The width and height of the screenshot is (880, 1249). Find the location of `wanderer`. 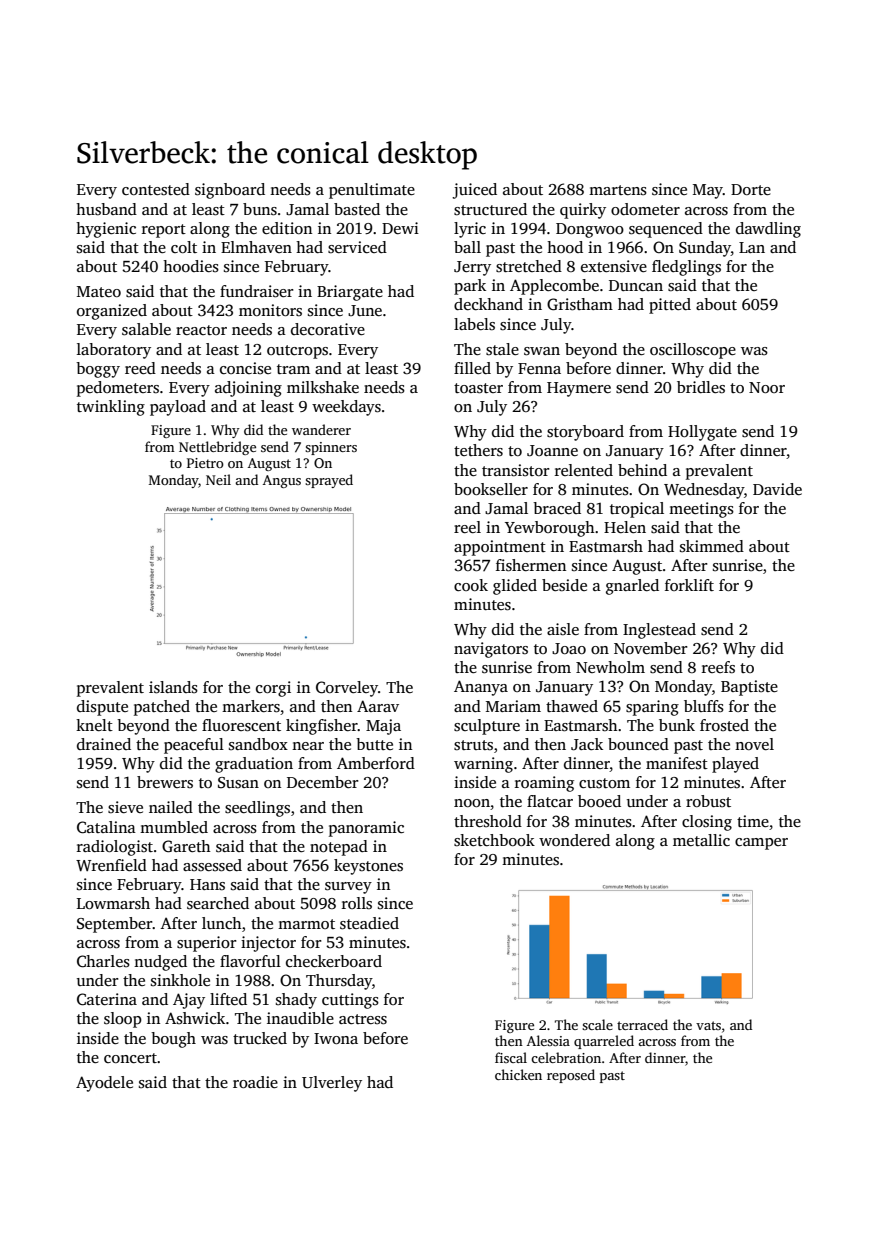

wanderer is located at coordinates (321, 429).
